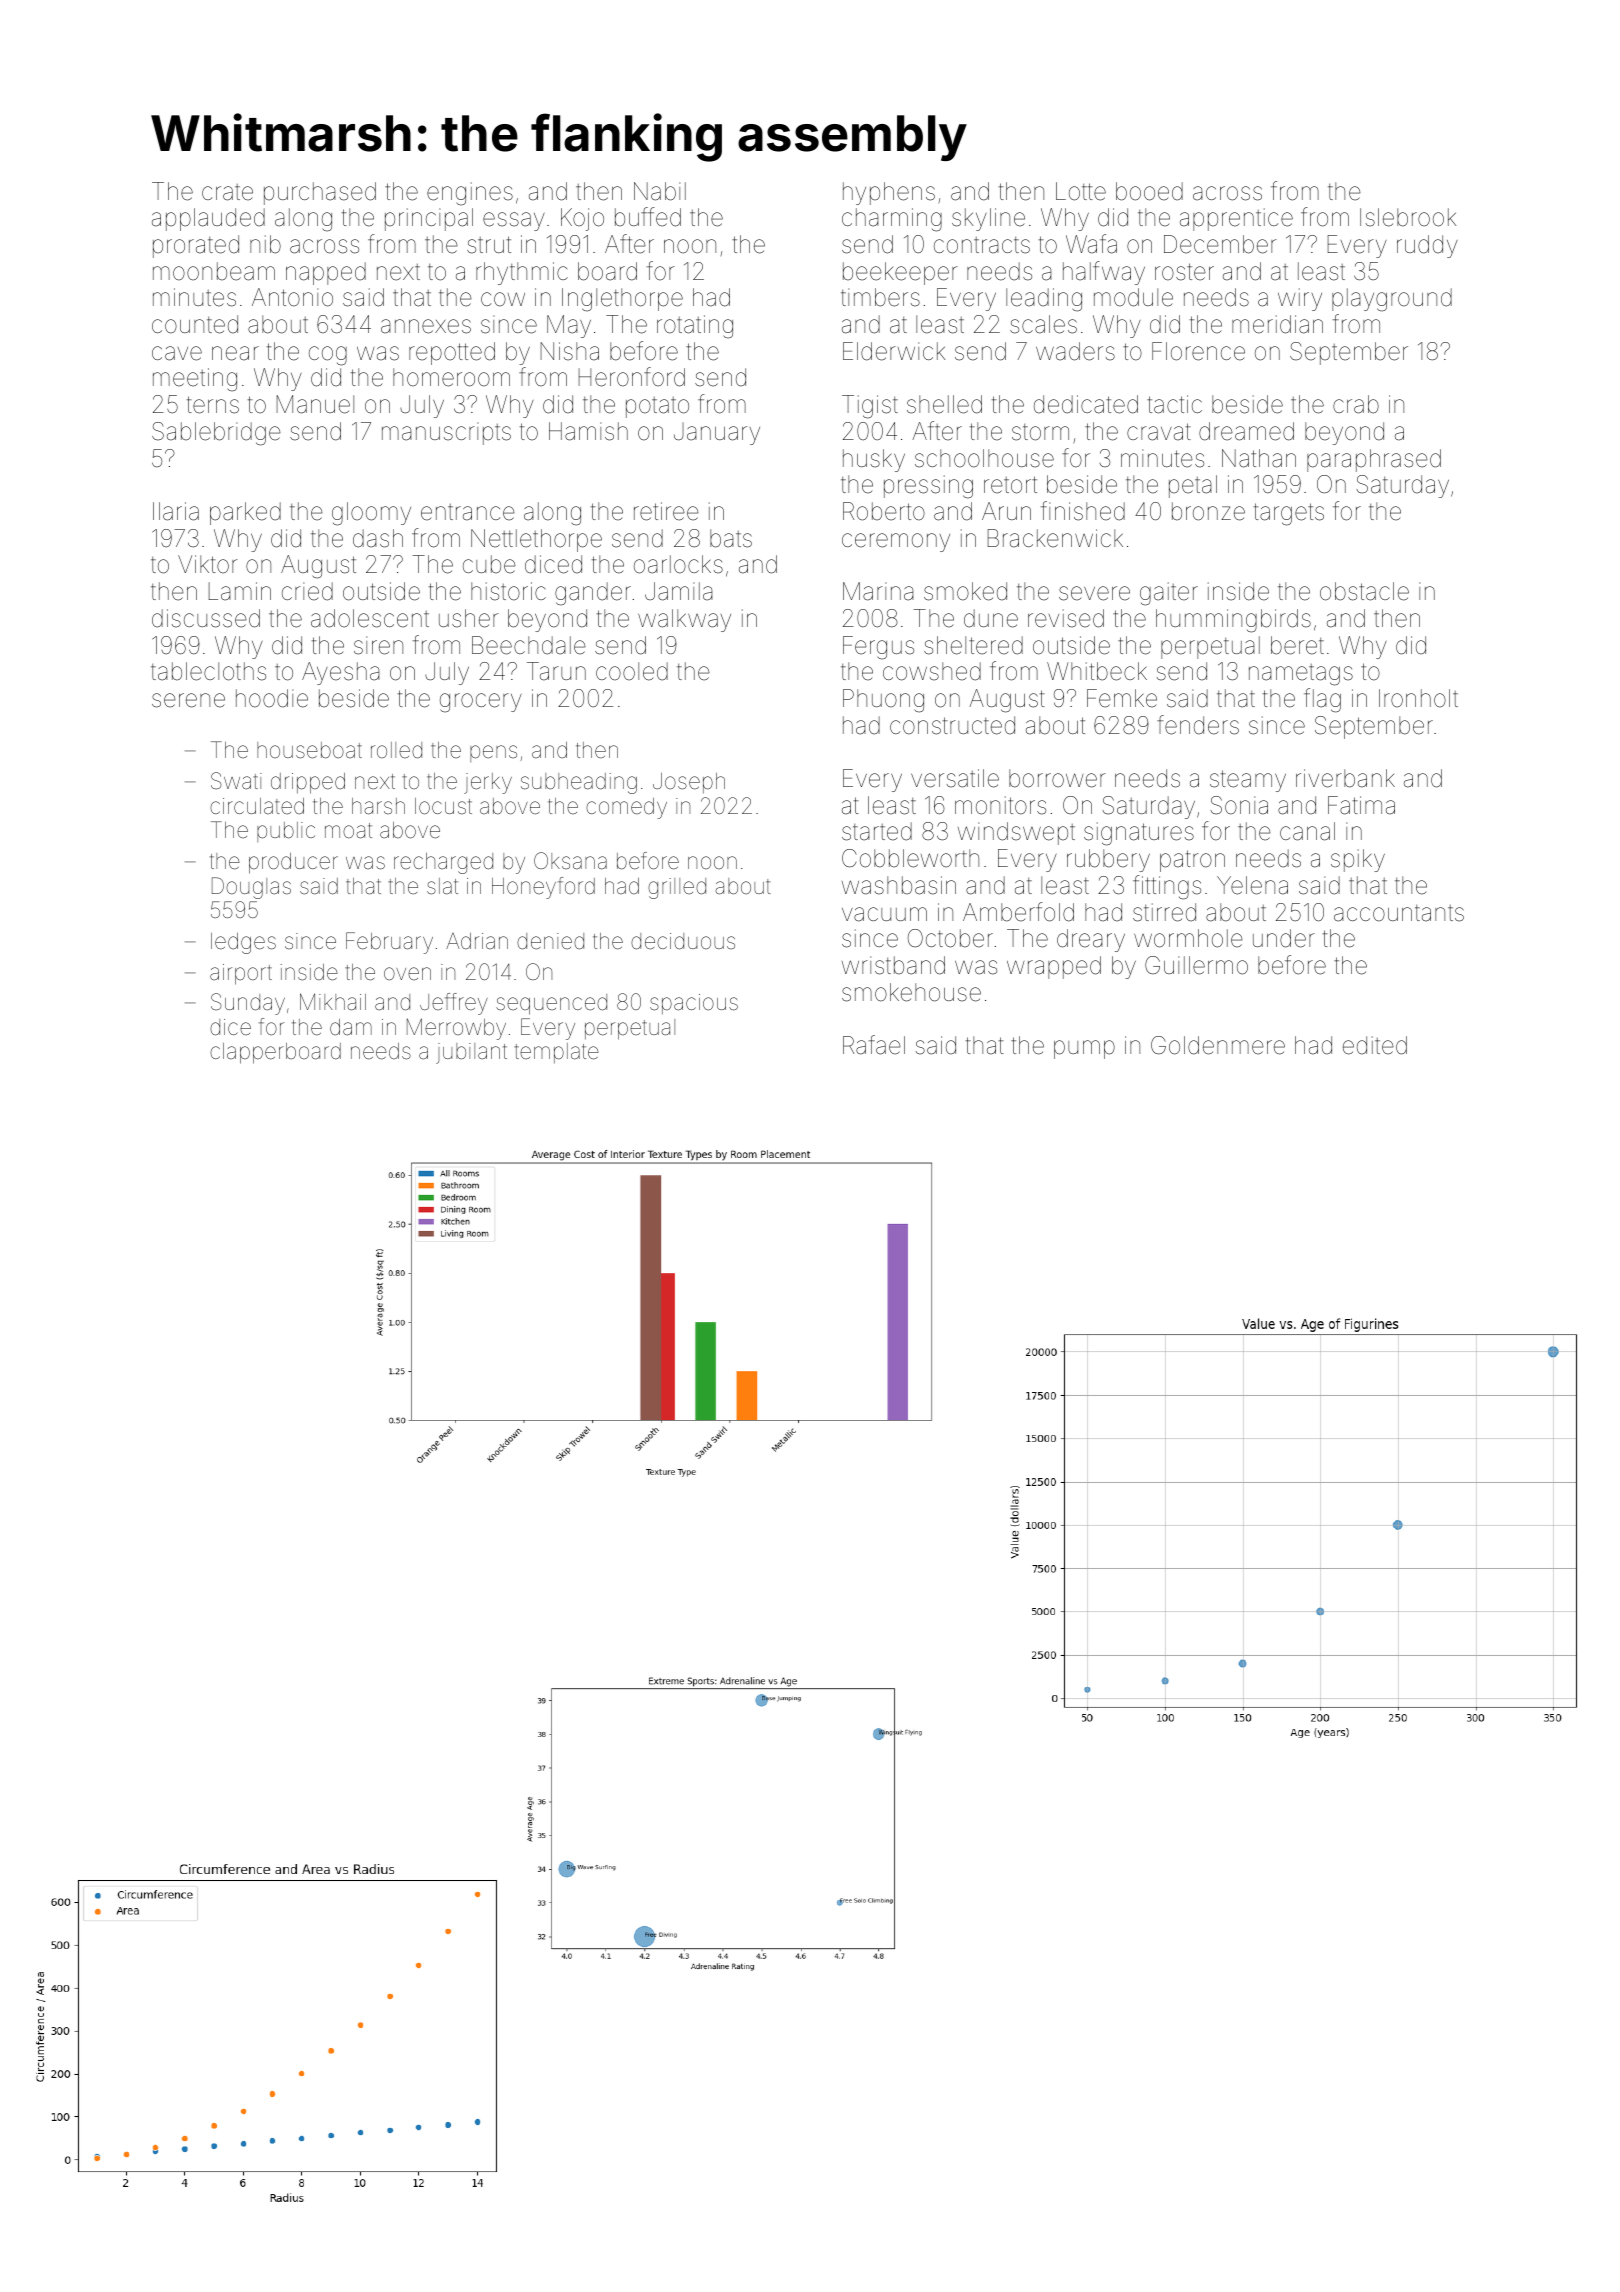  I want to click on Fatima, so click(1361, 805).
